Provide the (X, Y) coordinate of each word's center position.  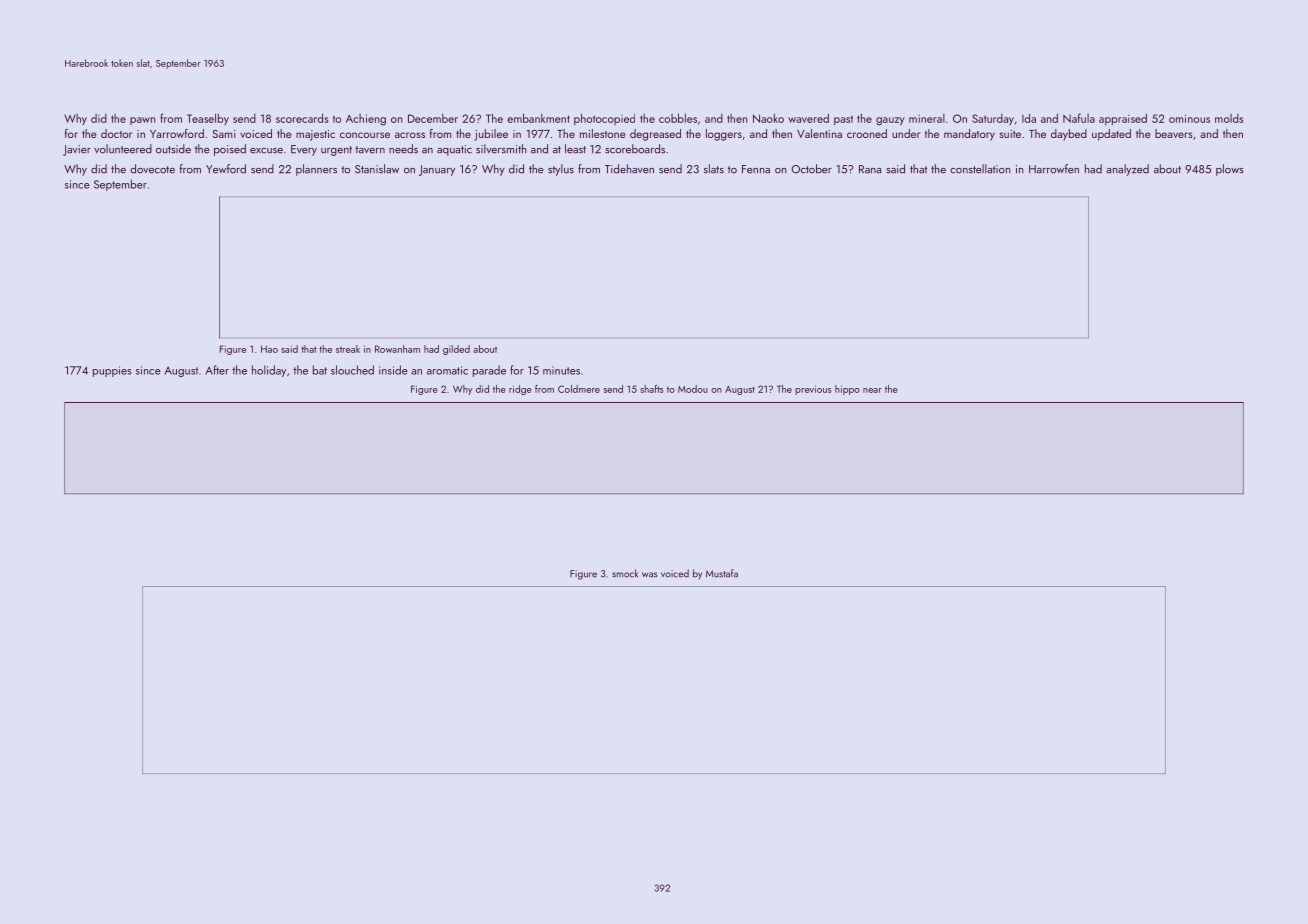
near (872, 390)
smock (625, 573)
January (437, 170)
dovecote (152, 169)
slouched (352, 370)
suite (1010, 134)
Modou (693, 389)
